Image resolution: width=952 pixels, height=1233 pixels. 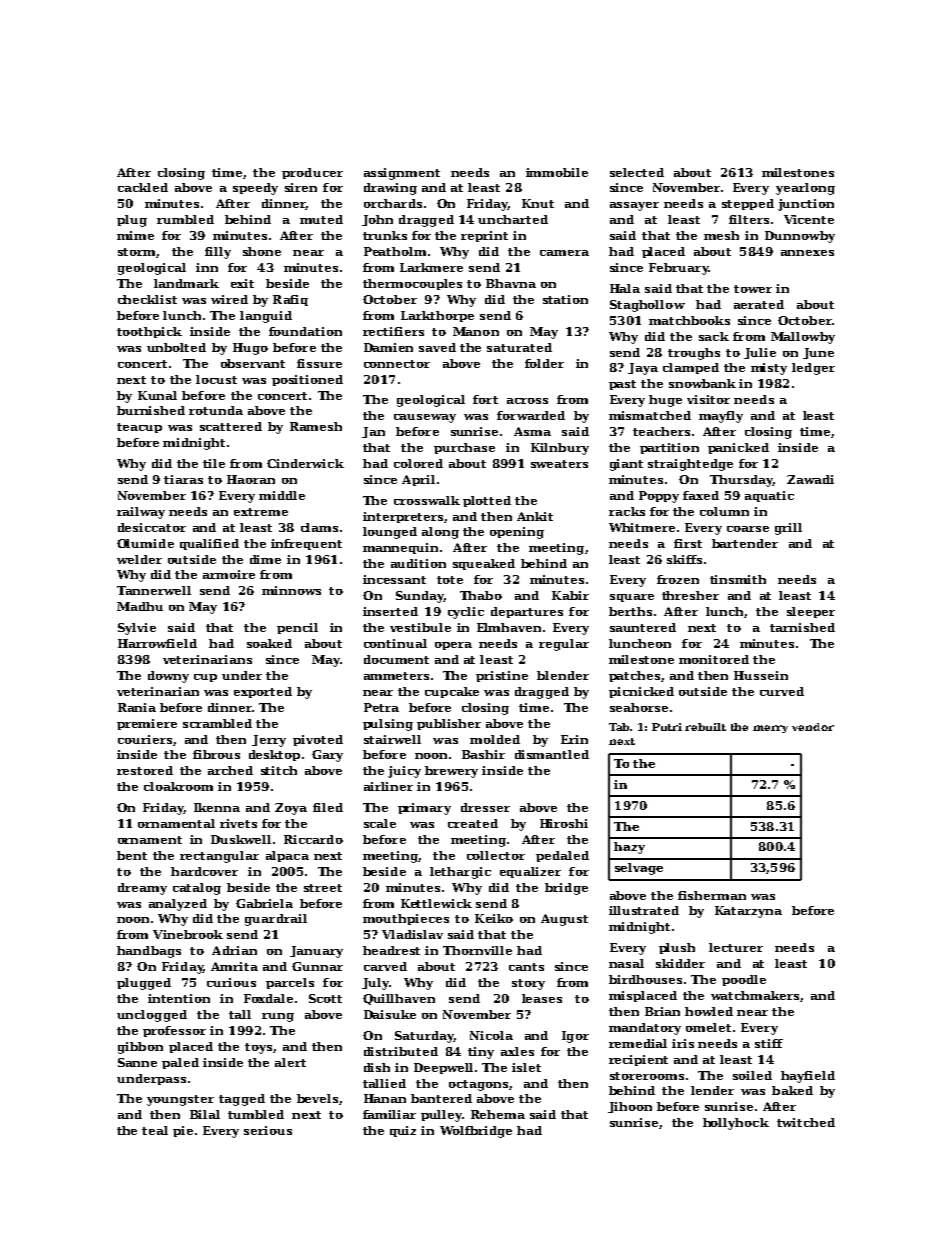 I want to click on primary, so click(x=424, y=809).
